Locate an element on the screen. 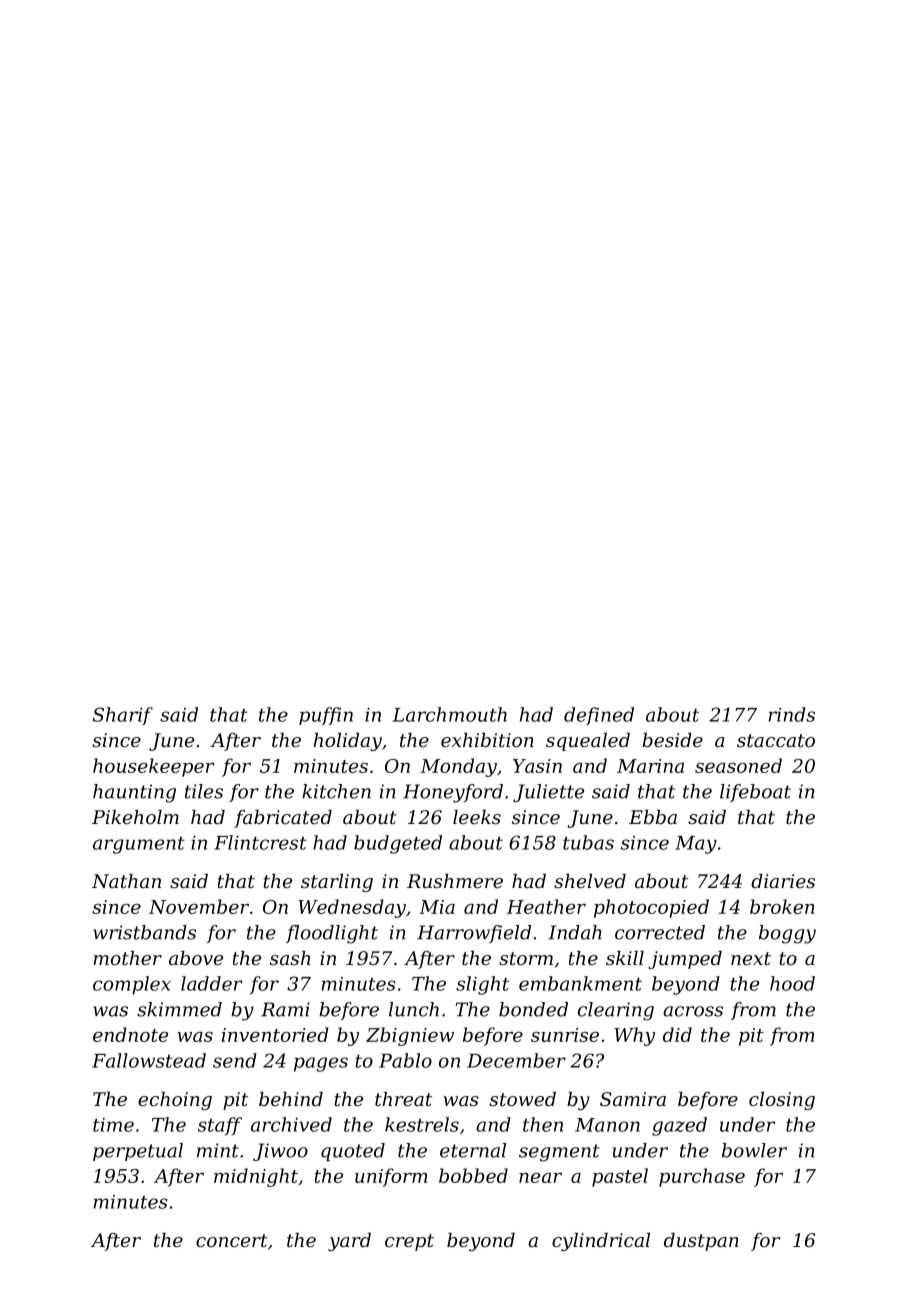  beside is located at coordinates (672, 740).
